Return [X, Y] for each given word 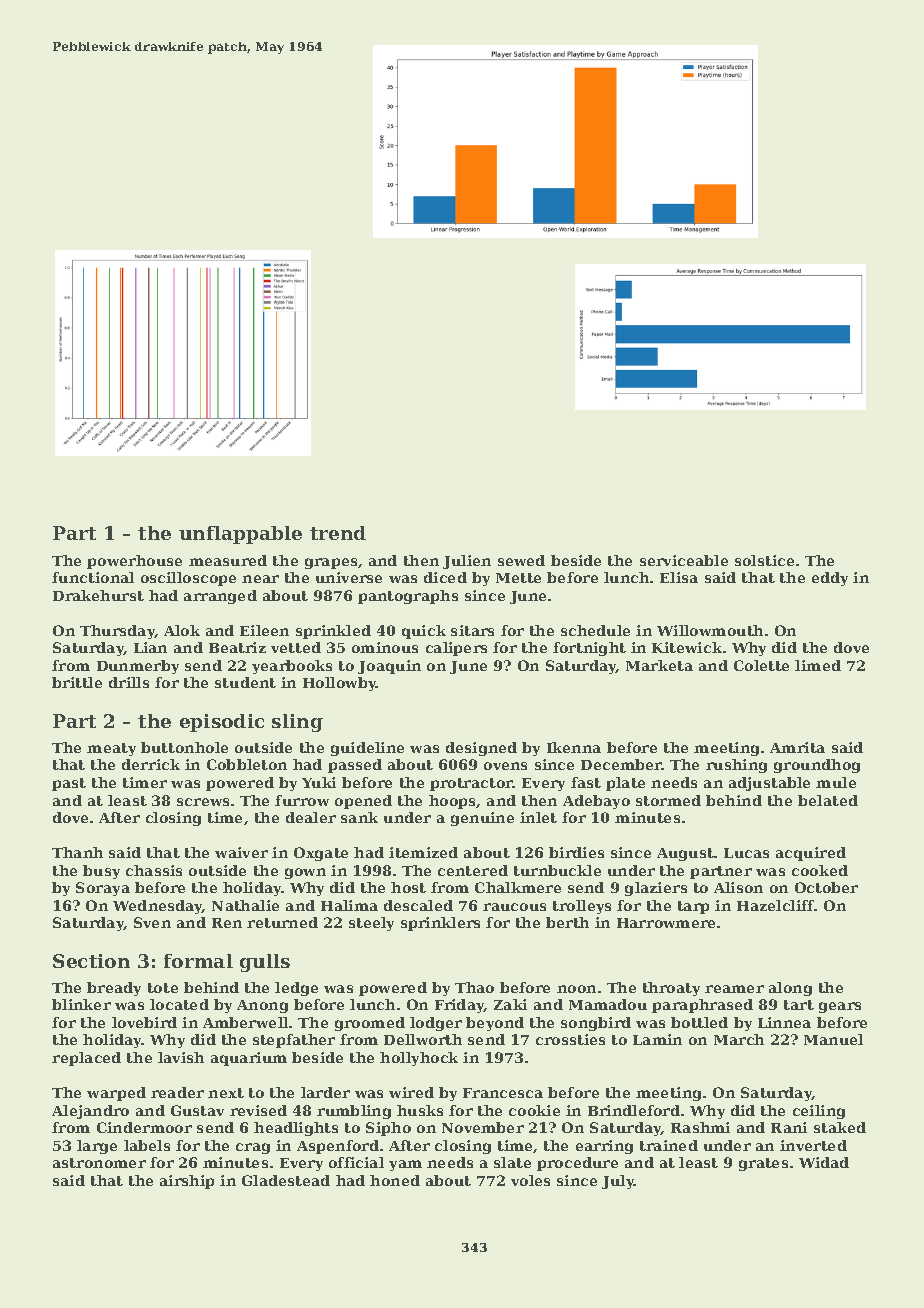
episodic [222, 723]
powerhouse [134, 562]
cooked [820, 870]
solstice [764, 560]
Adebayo [596, 802]
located [179, 1004]
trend [338, 533]
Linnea [784, 1022]
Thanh [77, 852]
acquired [811, 854]
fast [586, 782]
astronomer [99, 1163]
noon [576, 989]
